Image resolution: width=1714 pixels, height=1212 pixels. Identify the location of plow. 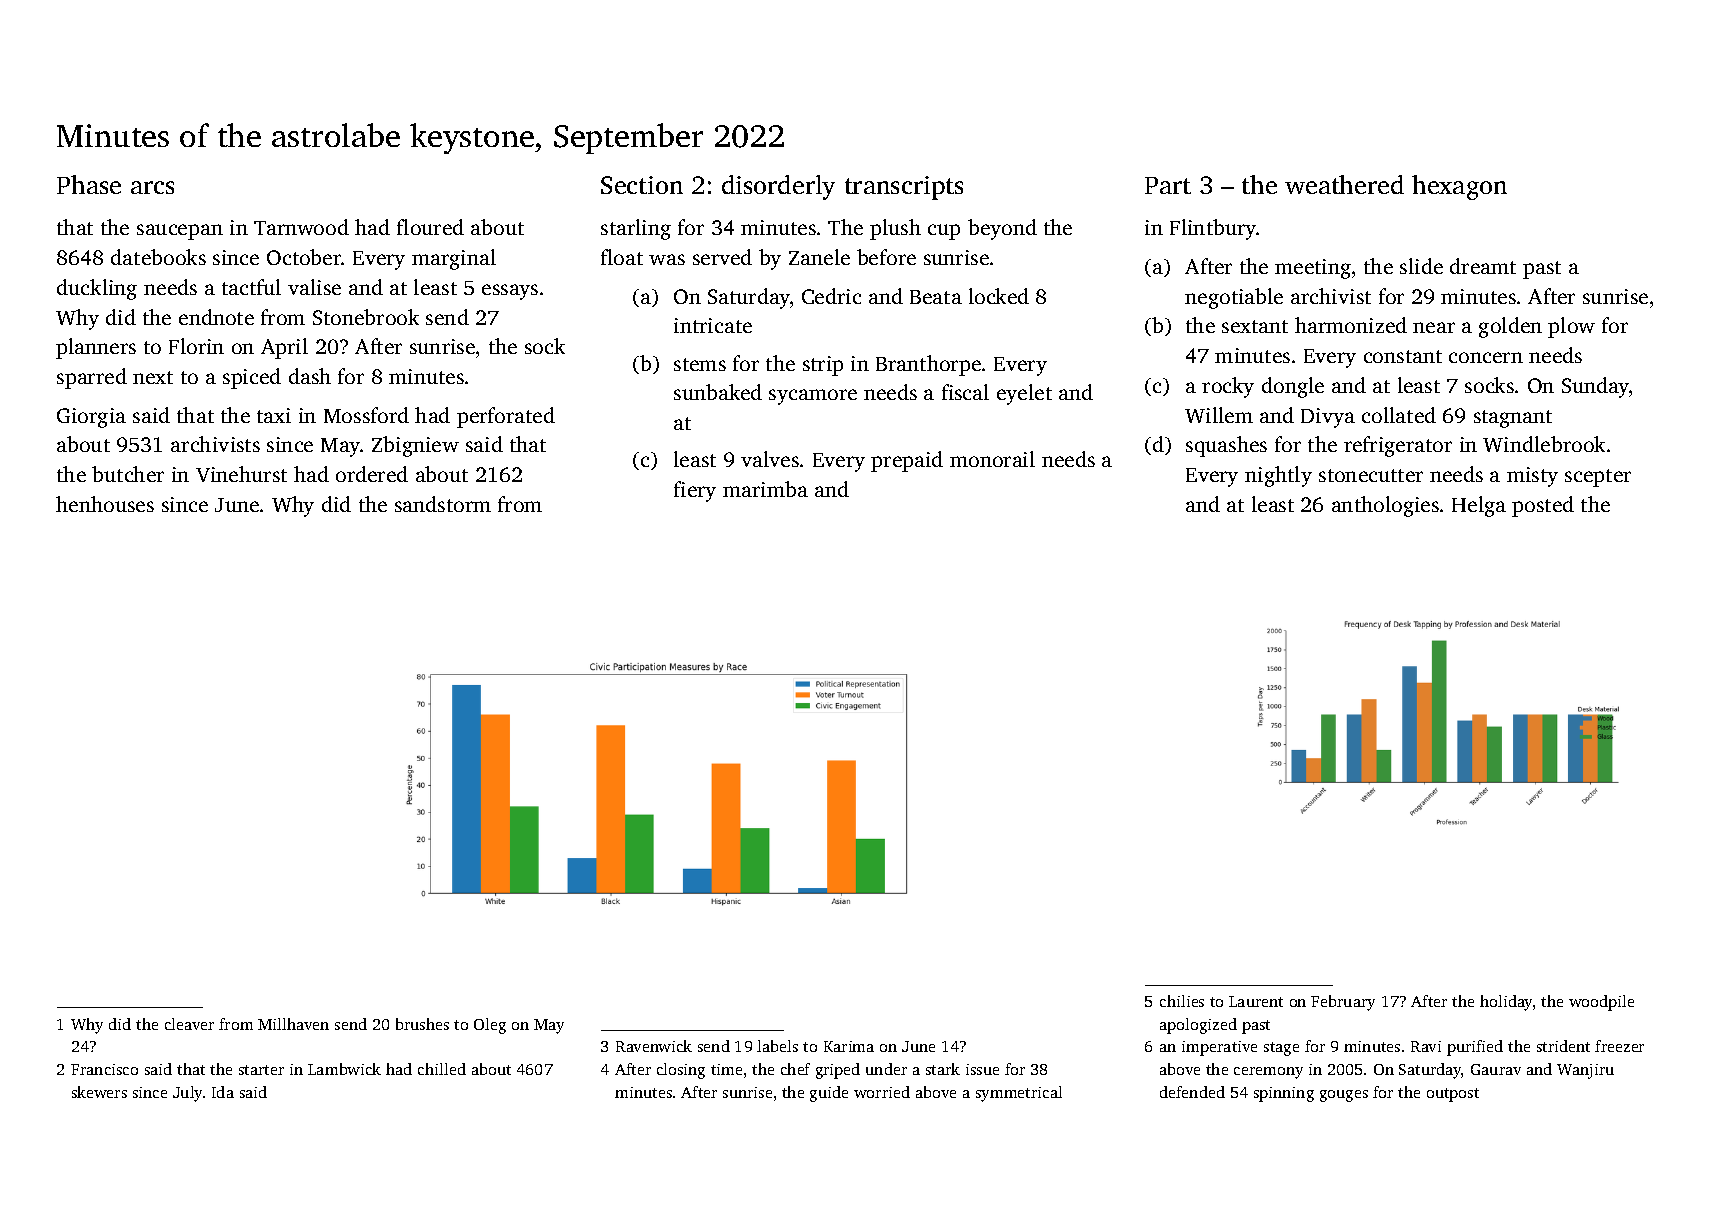
(1571, 327).
